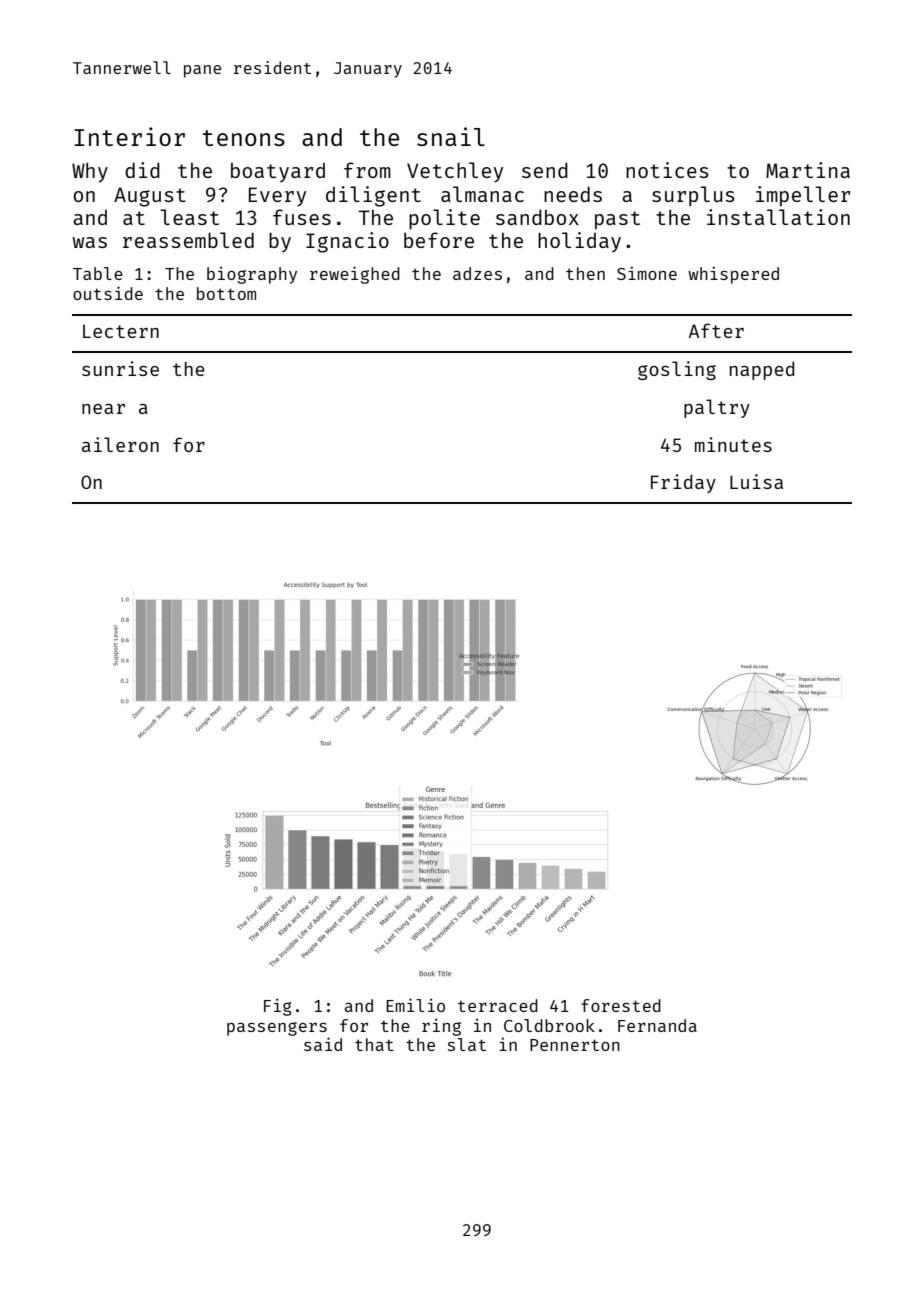 This screenshot has height=1311, width=924. Describe the element at coordinates (451, 136) in the screenshot. I see `snail` at that location.
